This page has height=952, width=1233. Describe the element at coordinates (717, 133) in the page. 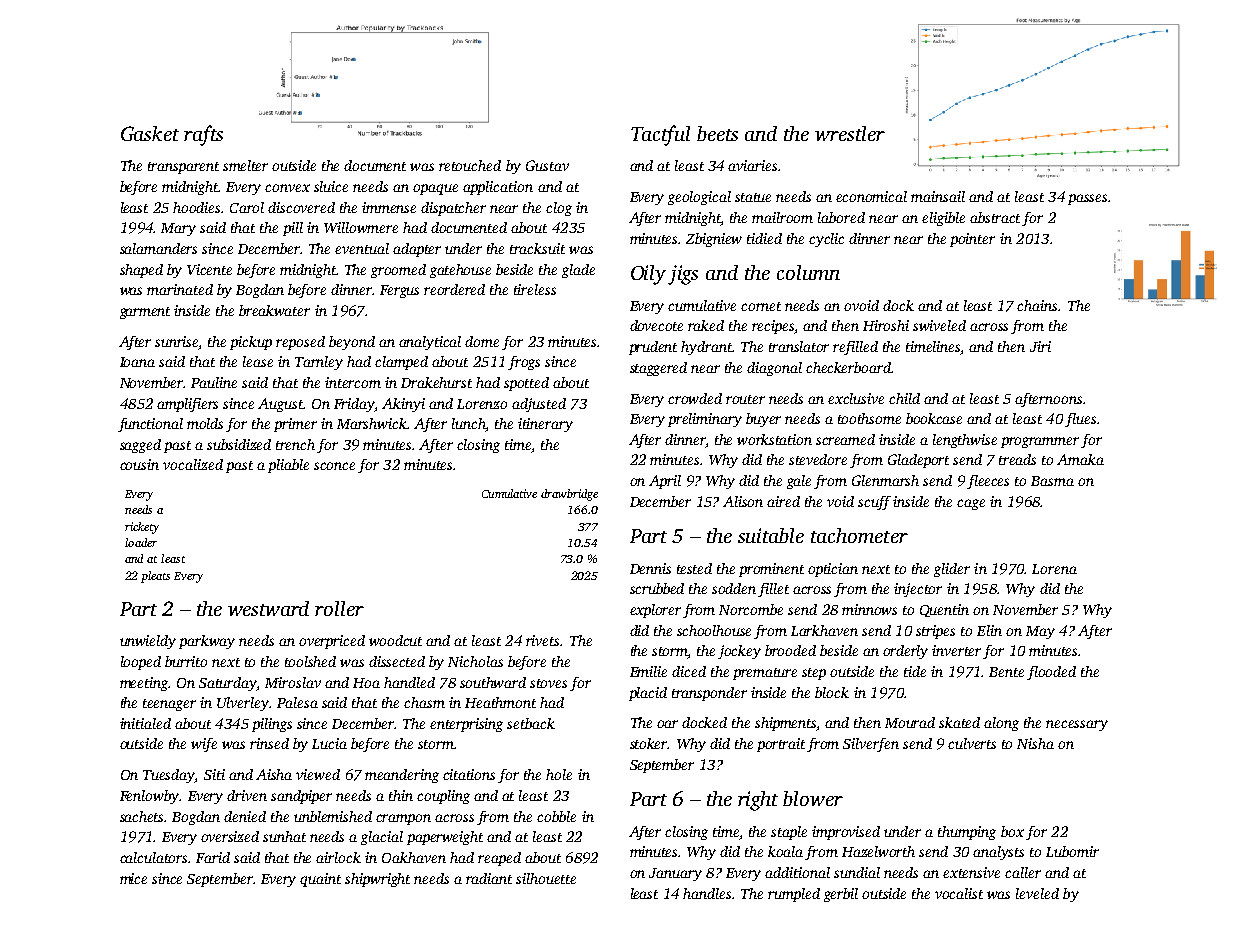

I see `beets` at that location.
